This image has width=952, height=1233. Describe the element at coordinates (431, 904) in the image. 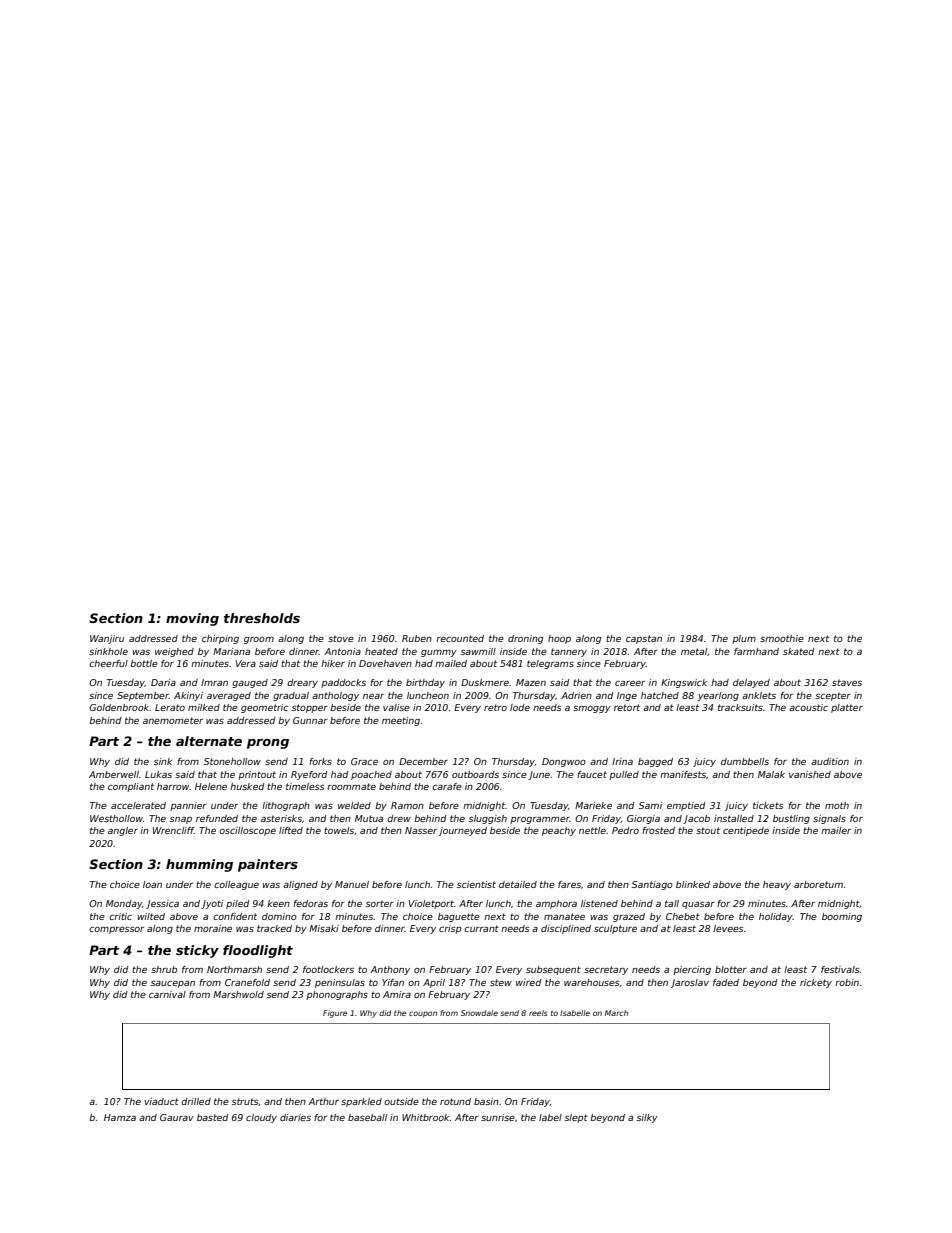

I see `Violetport` at that location.
